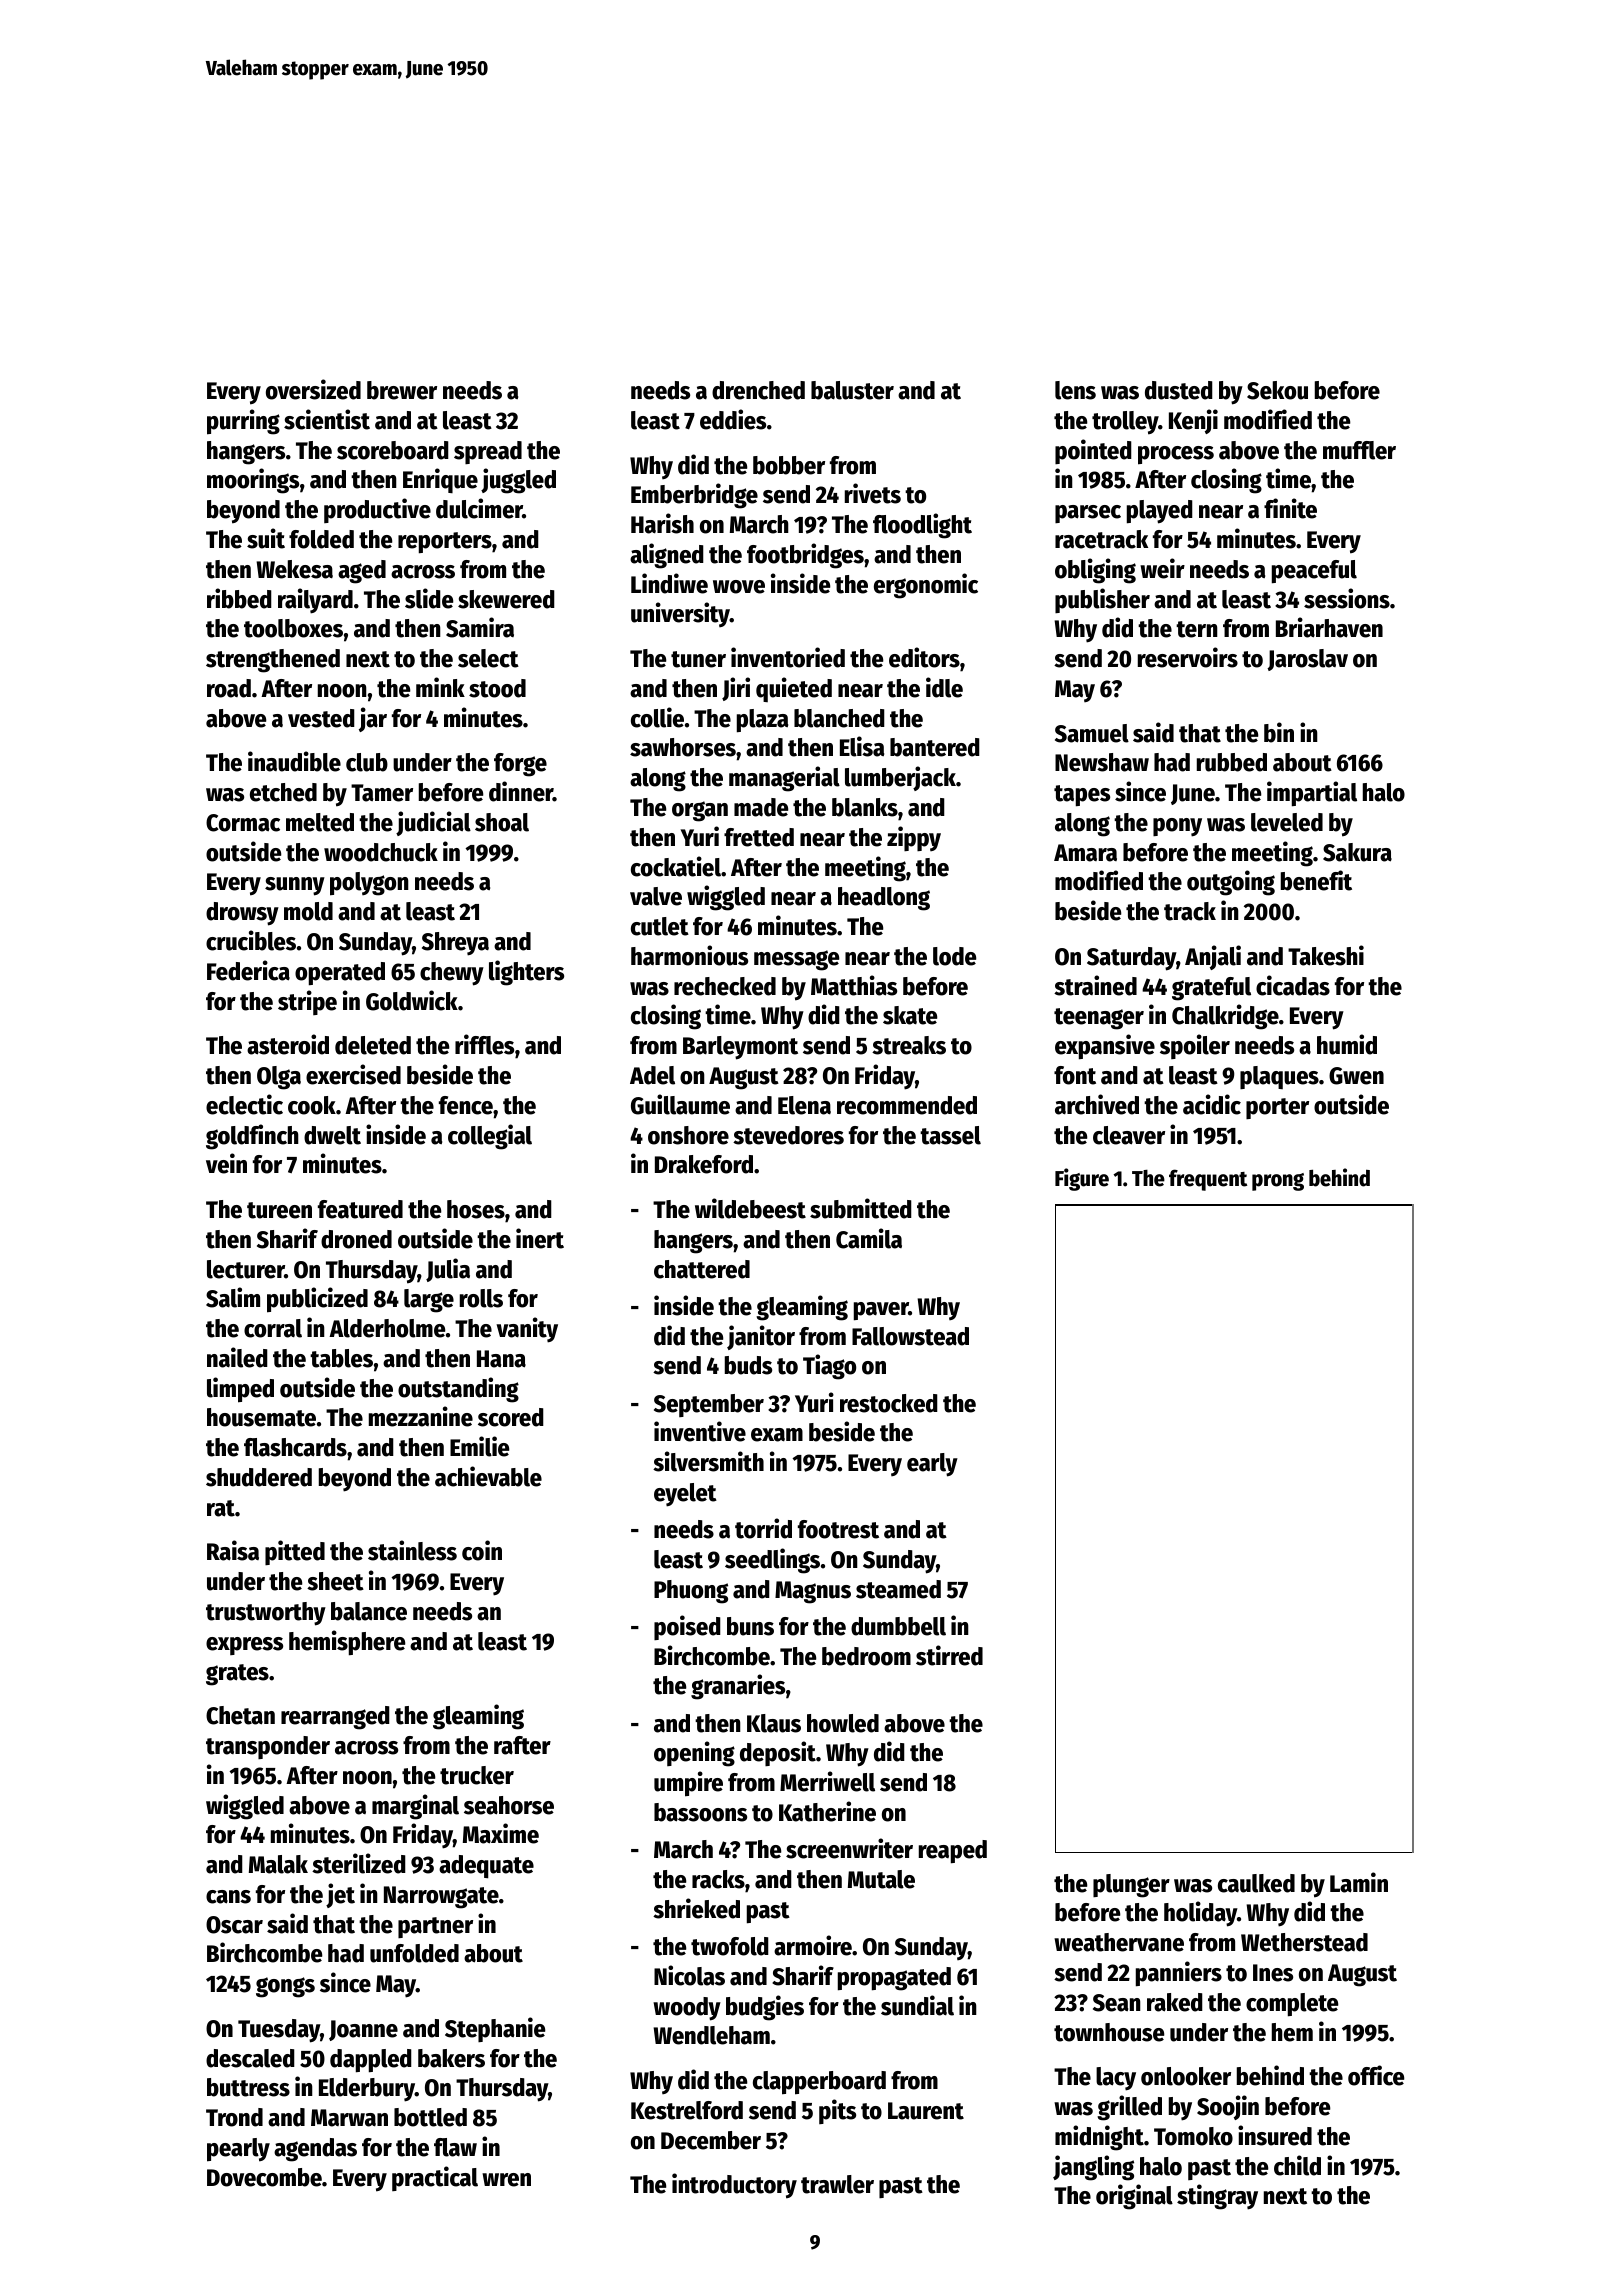 The width and height of the image is (1620, 2292). Describe the element at coordinates (340, 974) in the image. I see `operated` at that location.
